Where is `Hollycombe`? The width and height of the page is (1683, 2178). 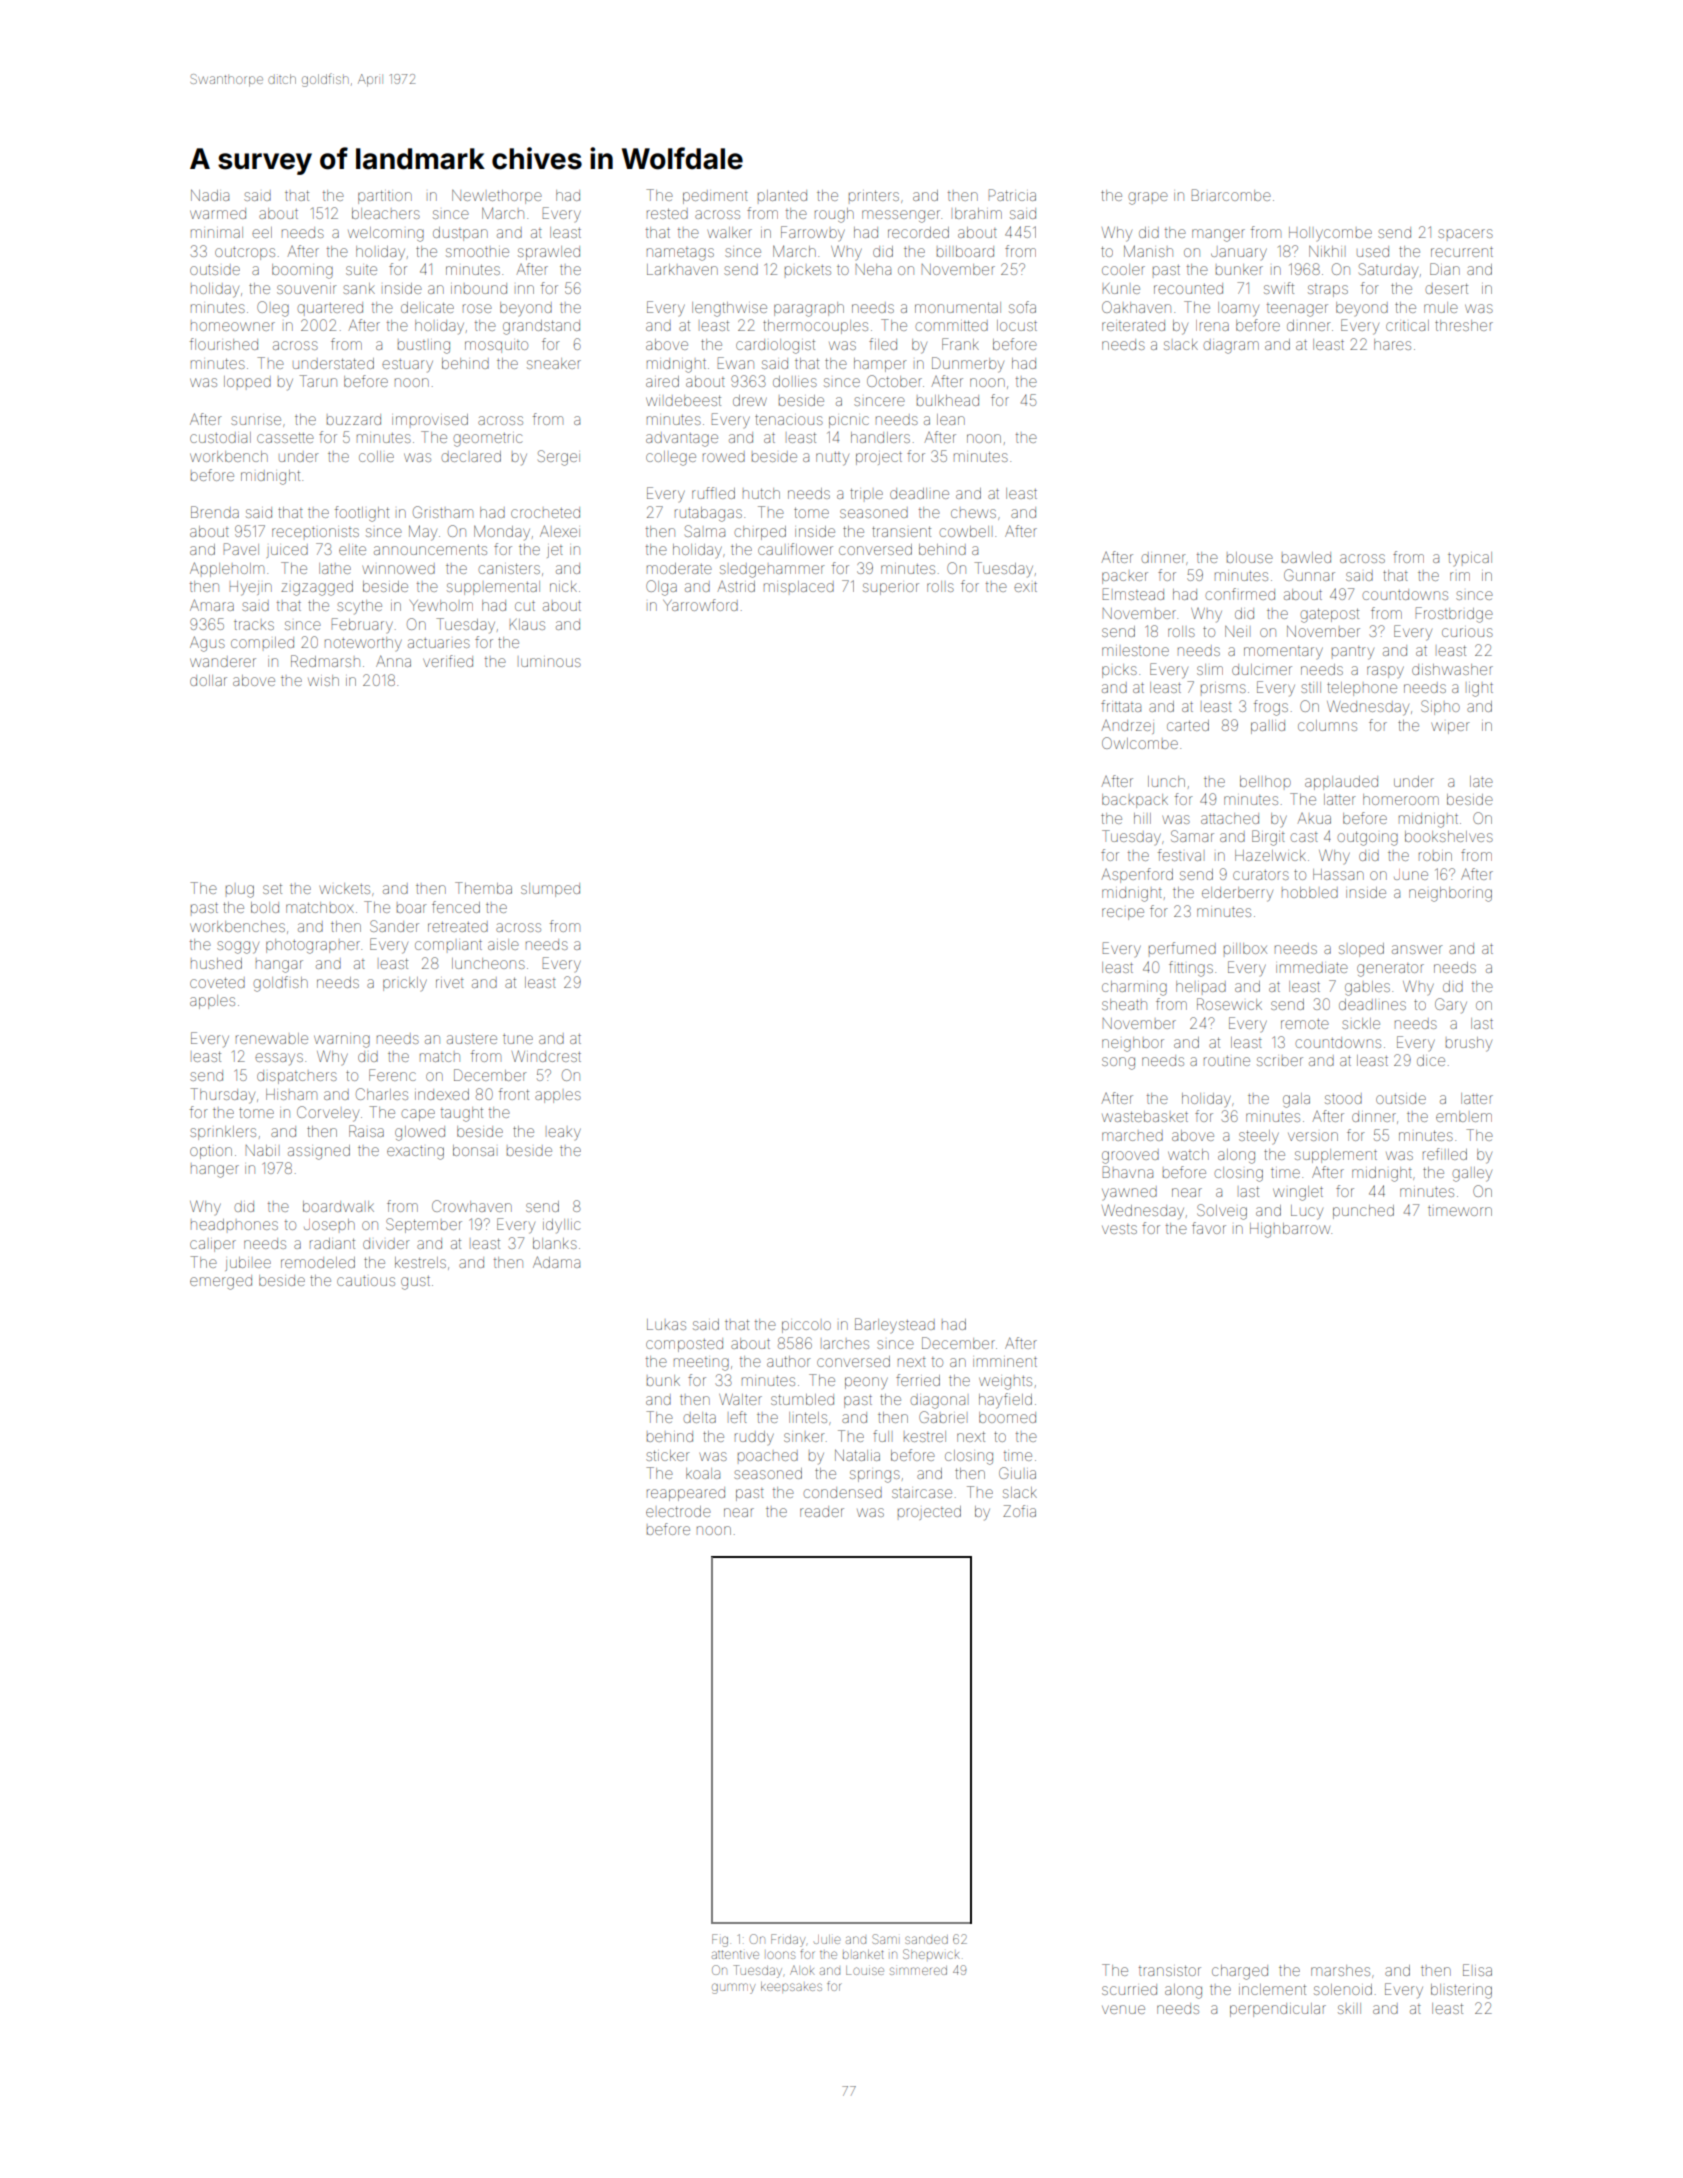 Hollycombe is located at coordinates (1330, 234).
